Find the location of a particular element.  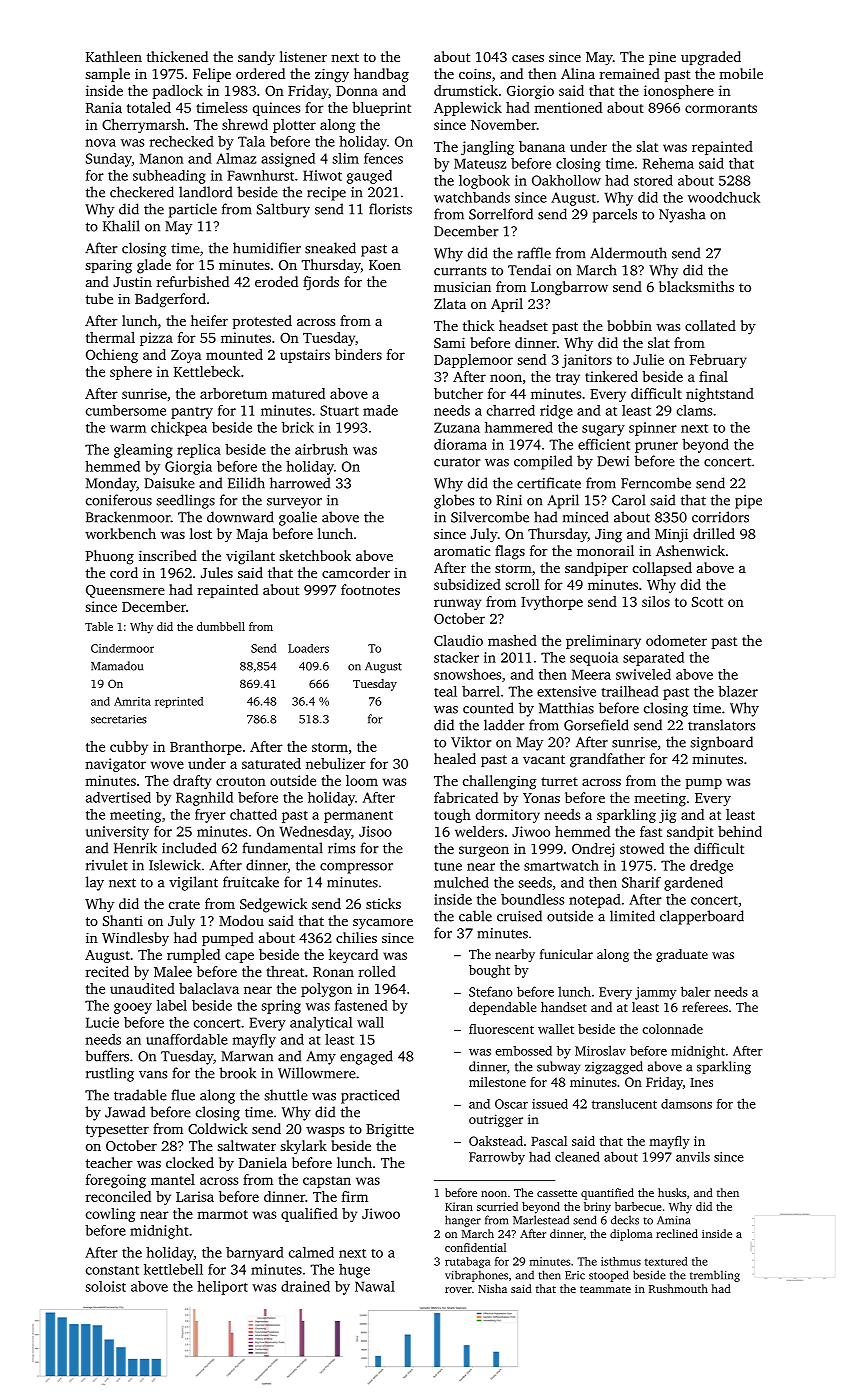

limited is located at coordinates (632, 916).
